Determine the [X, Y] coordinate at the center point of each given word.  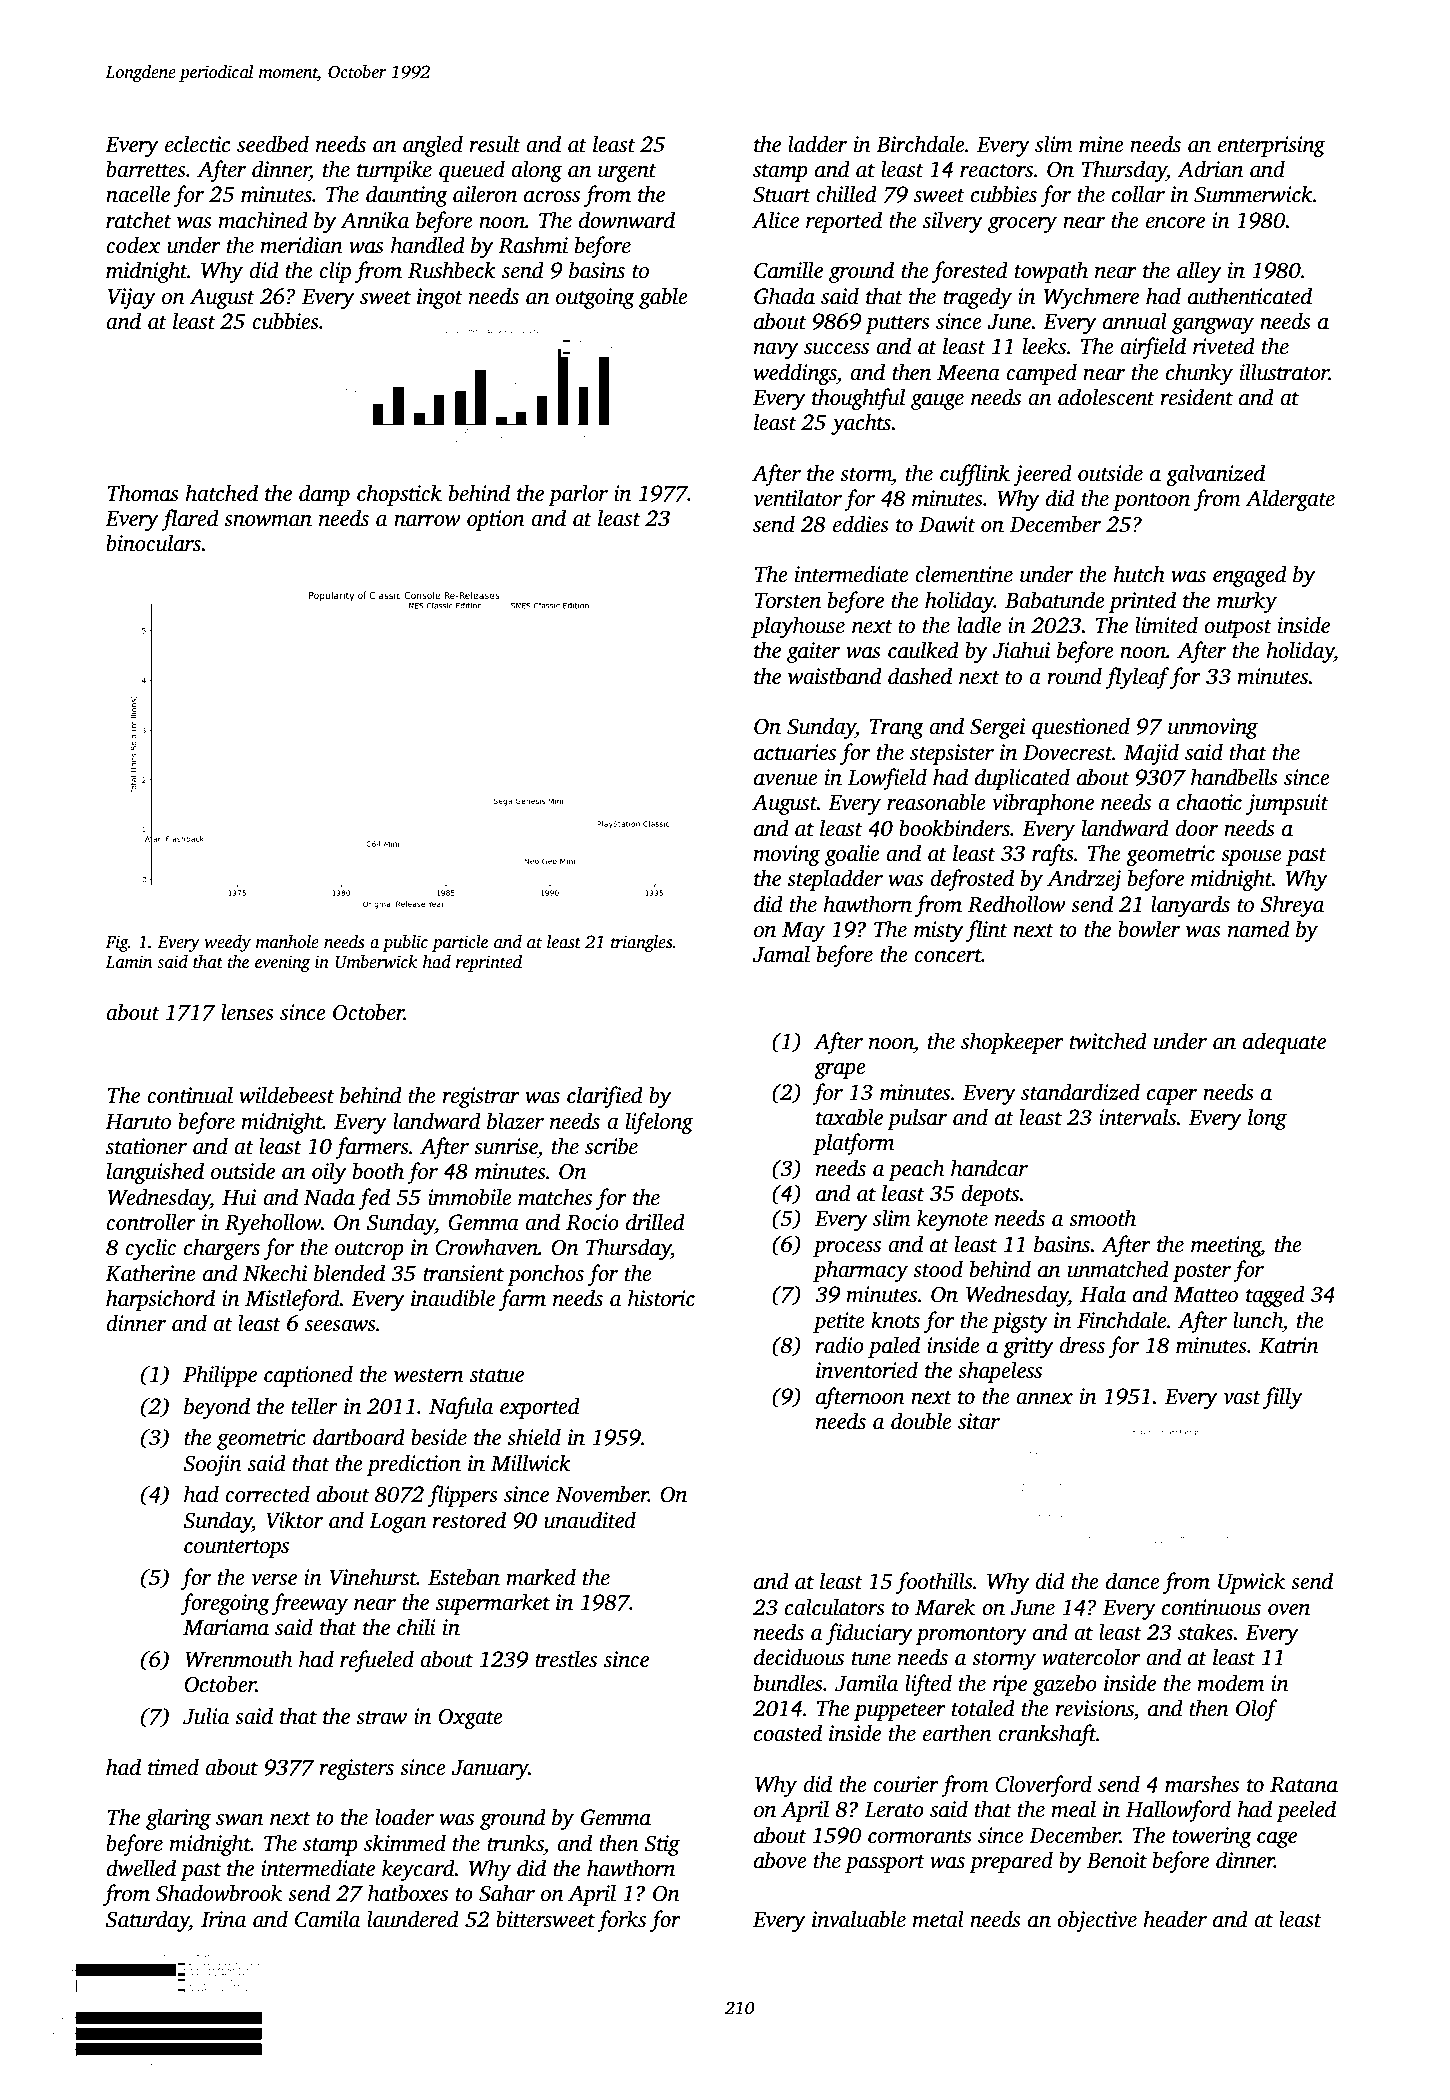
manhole [287, 942]
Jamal [781, 954]
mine [1101, 144]
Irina [223, 1919]
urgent [627, 173]
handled [428, 245]
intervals [1138, 1117]
